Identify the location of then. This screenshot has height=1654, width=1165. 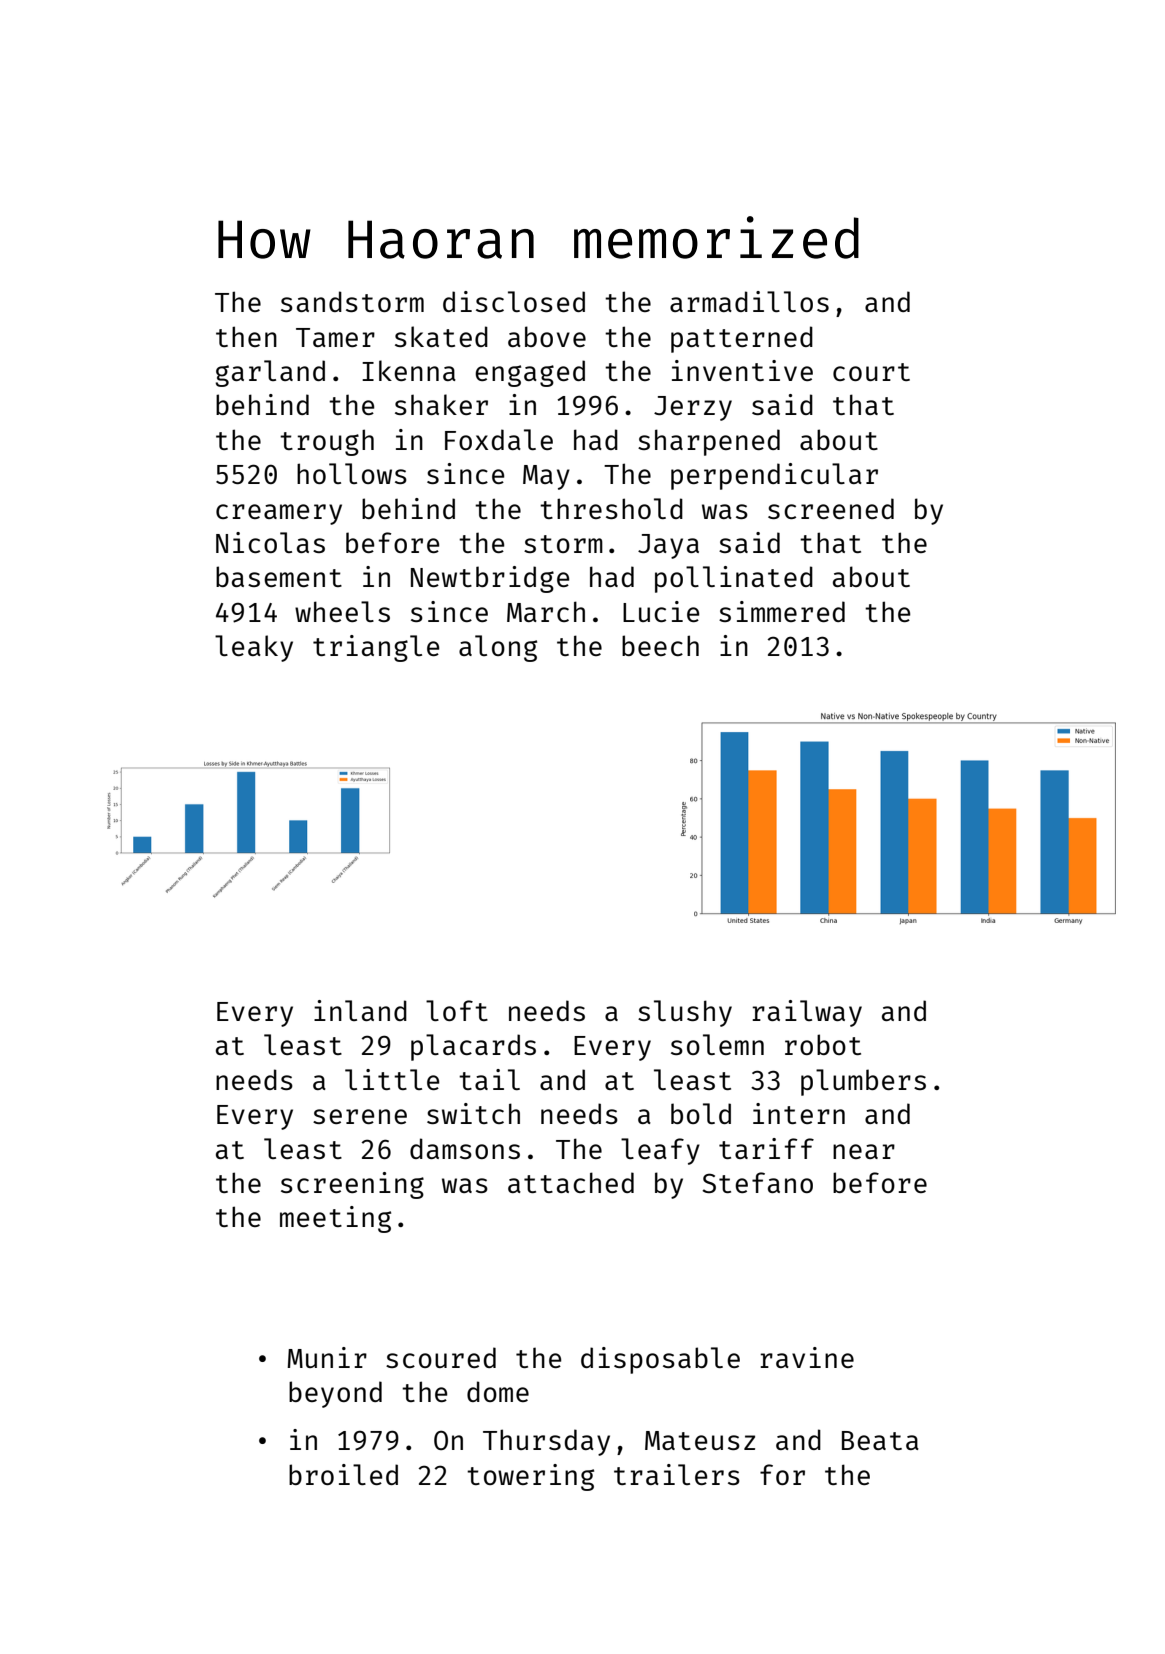
(246, 336).
